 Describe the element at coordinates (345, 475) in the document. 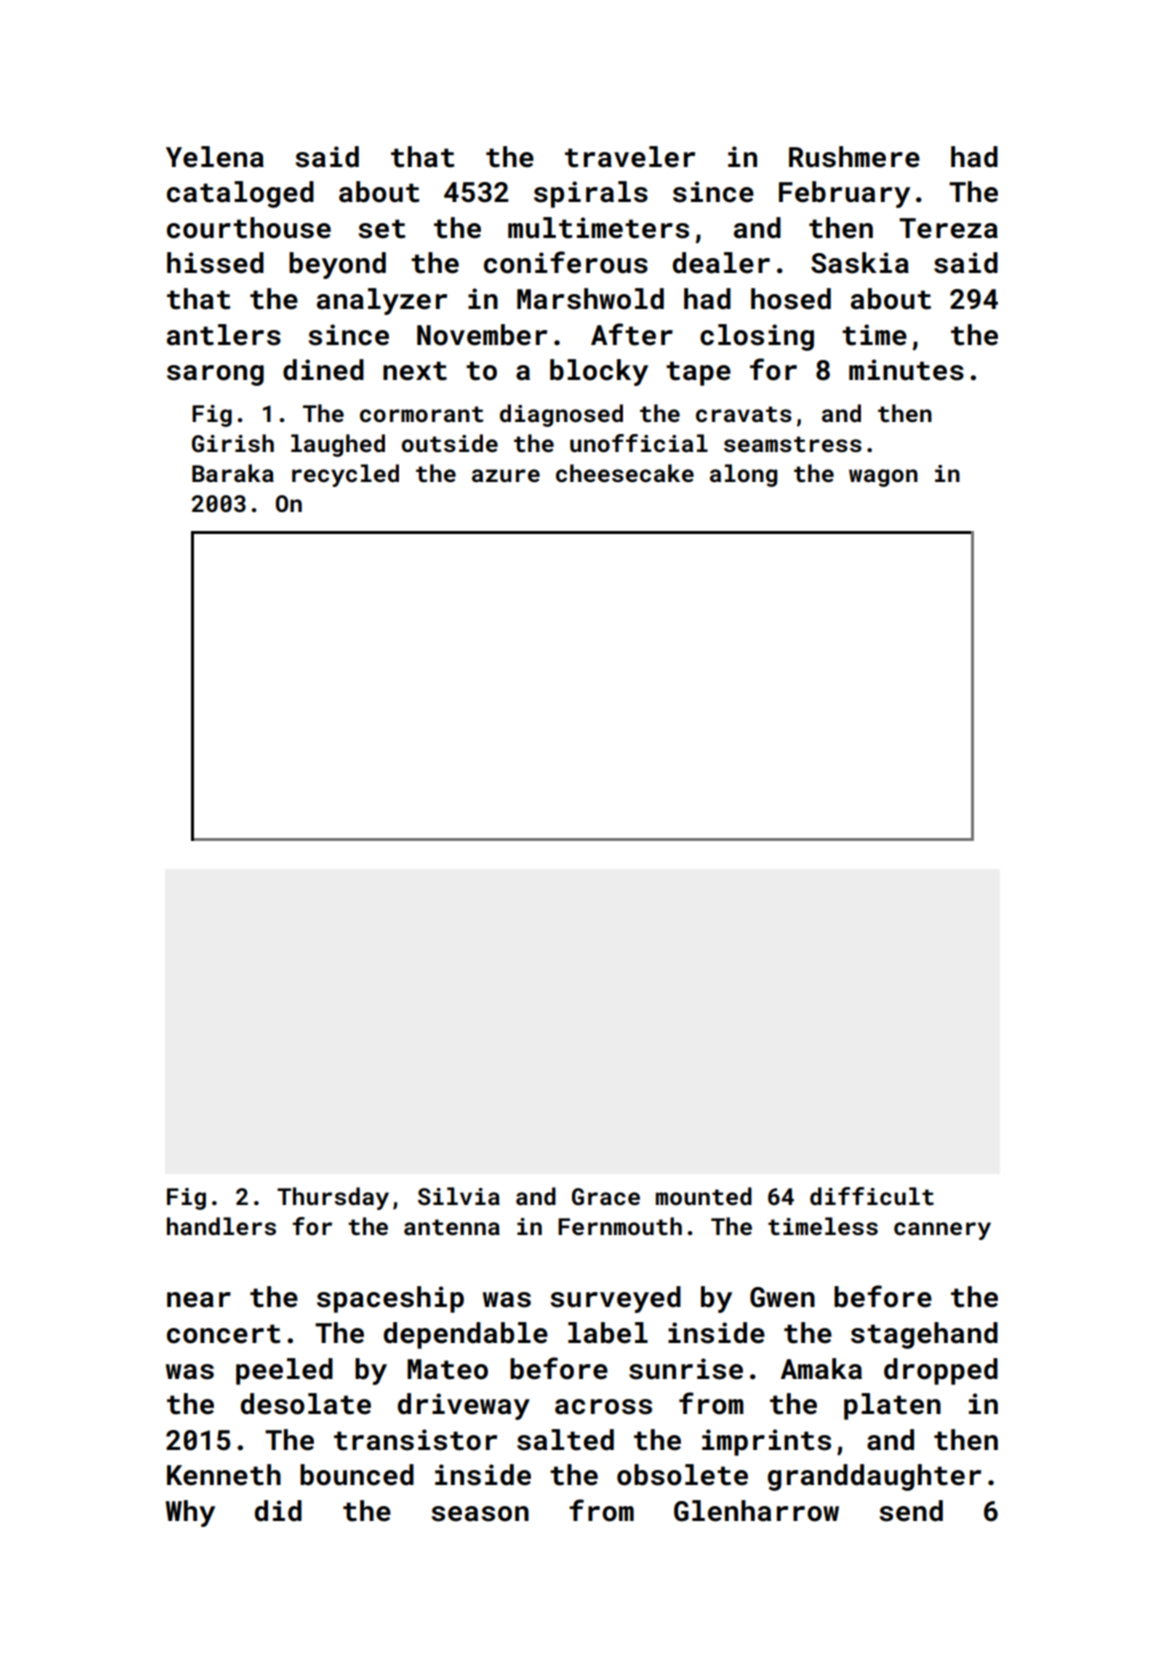

I see `recycled` at that location.
